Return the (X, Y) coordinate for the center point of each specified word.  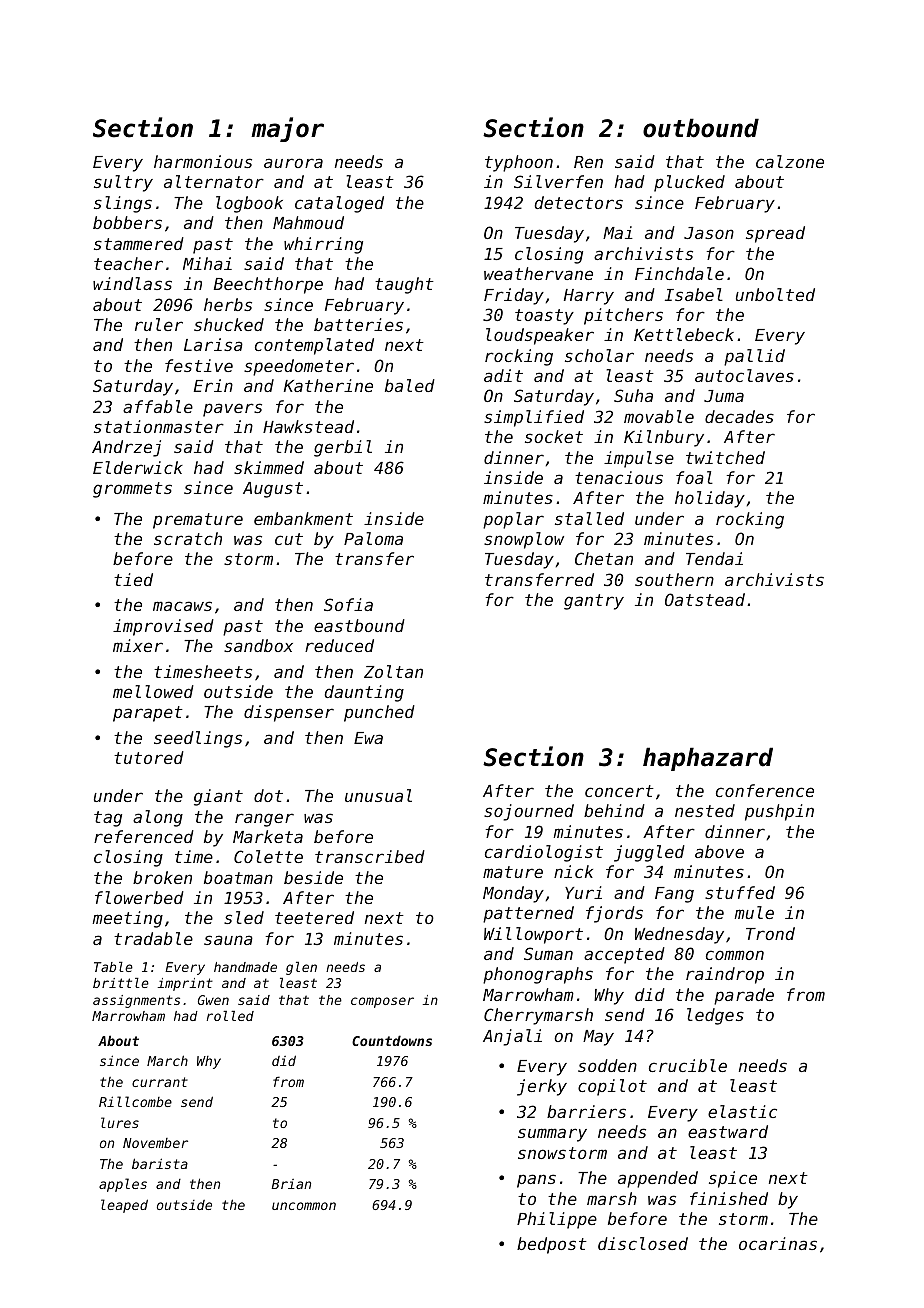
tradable (153, 938)
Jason (709, 233)
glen (301, 968)
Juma (724, 396)
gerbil (343, 448)
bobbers (127, 222)
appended (658, 1179)
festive (199, 365)
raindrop (725, 975)
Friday (514, 296)
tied (133, 579)
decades (739, 416)
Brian (291, 1184)
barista (160, 1163)
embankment (303, 518)
